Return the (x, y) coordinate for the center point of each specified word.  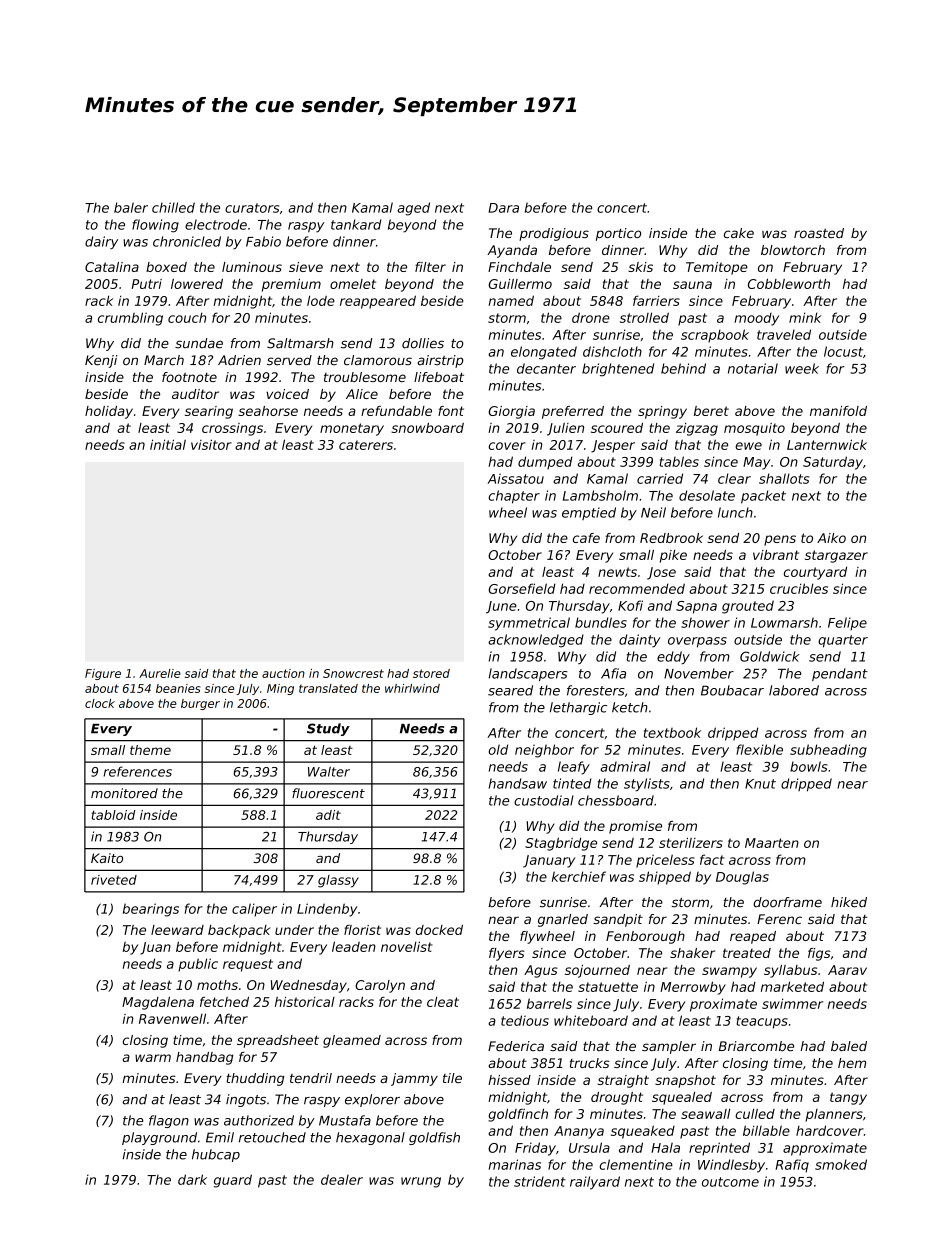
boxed (166, 267)
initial (168, 444)
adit (328, 815)
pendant (840, 674)
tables (679, 461)
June (501, 607)
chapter (514, 497)
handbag (204, 1058)
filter (430, 267)
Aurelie (160, 673)
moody (756, 319)
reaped (753, 937)
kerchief (579, 876)
